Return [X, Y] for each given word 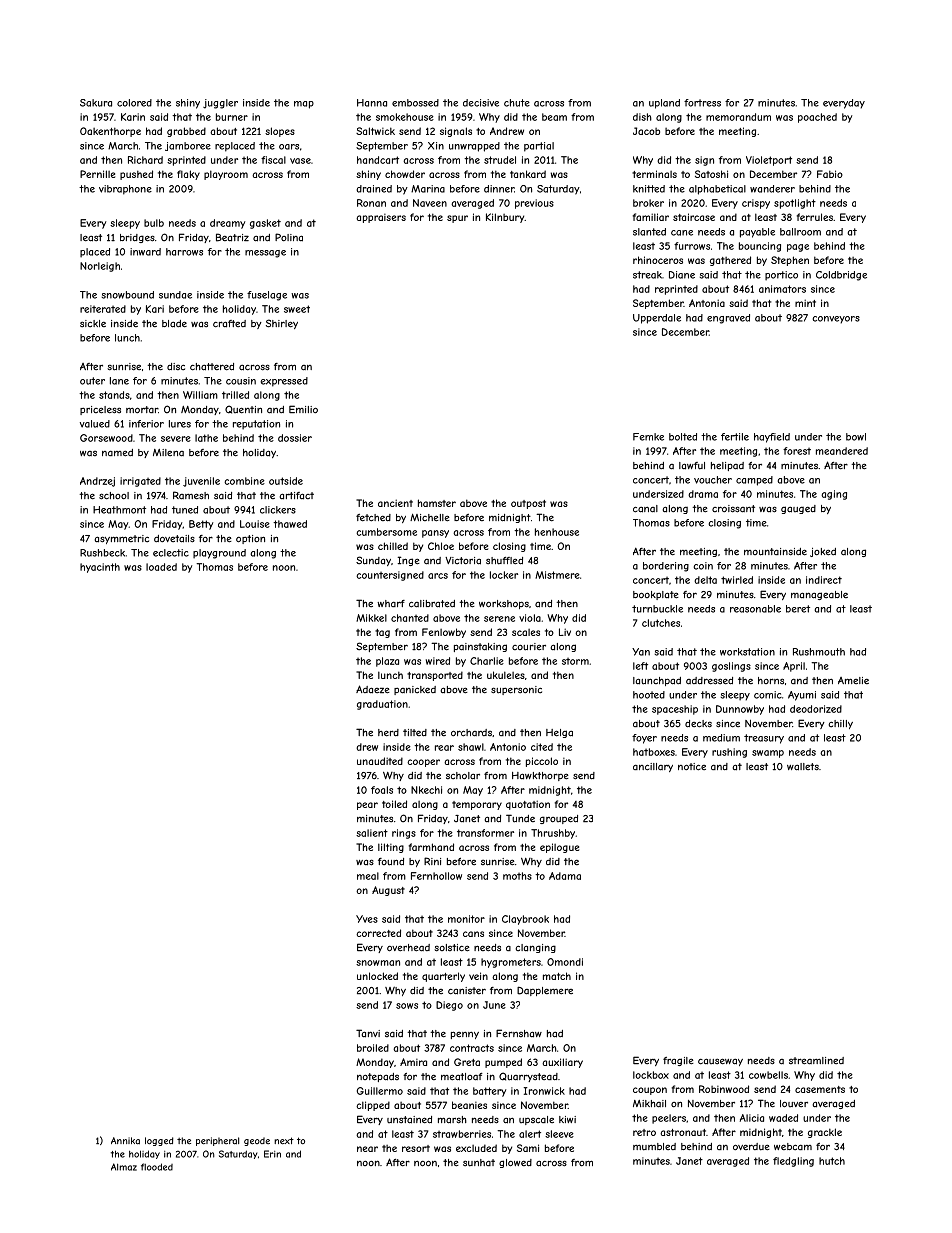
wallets [803, 767]
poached [817, 118]
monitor [466, 919]
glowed [515, 1163]
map [304, 105]
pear [367, 806]
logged [159, 1141]
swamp [768, 754]
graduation [382, 705]
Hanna [372, 103]
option [250, 539]
